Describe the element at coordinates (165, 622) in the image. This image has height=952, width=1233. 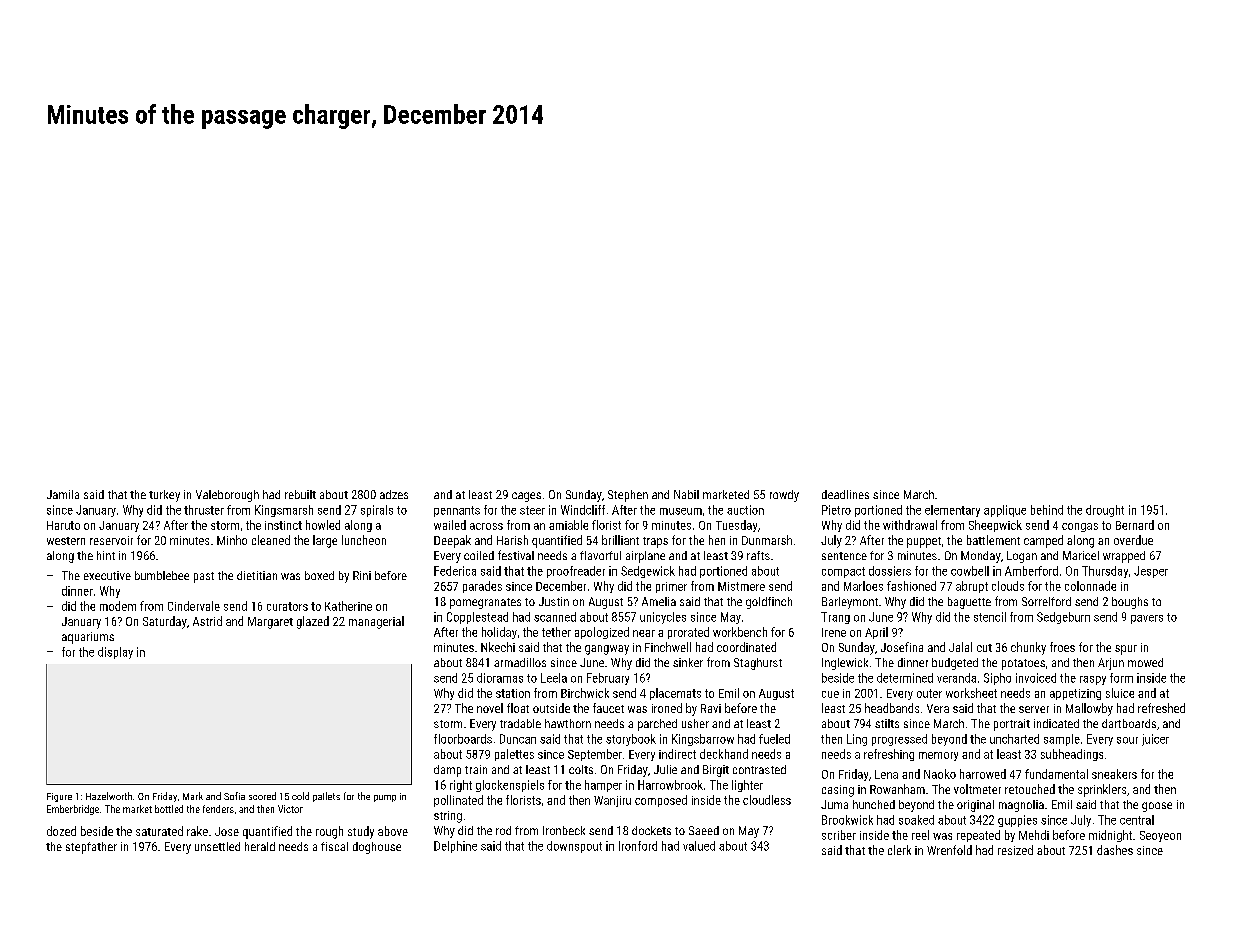
I see `Saturday` at that location.
